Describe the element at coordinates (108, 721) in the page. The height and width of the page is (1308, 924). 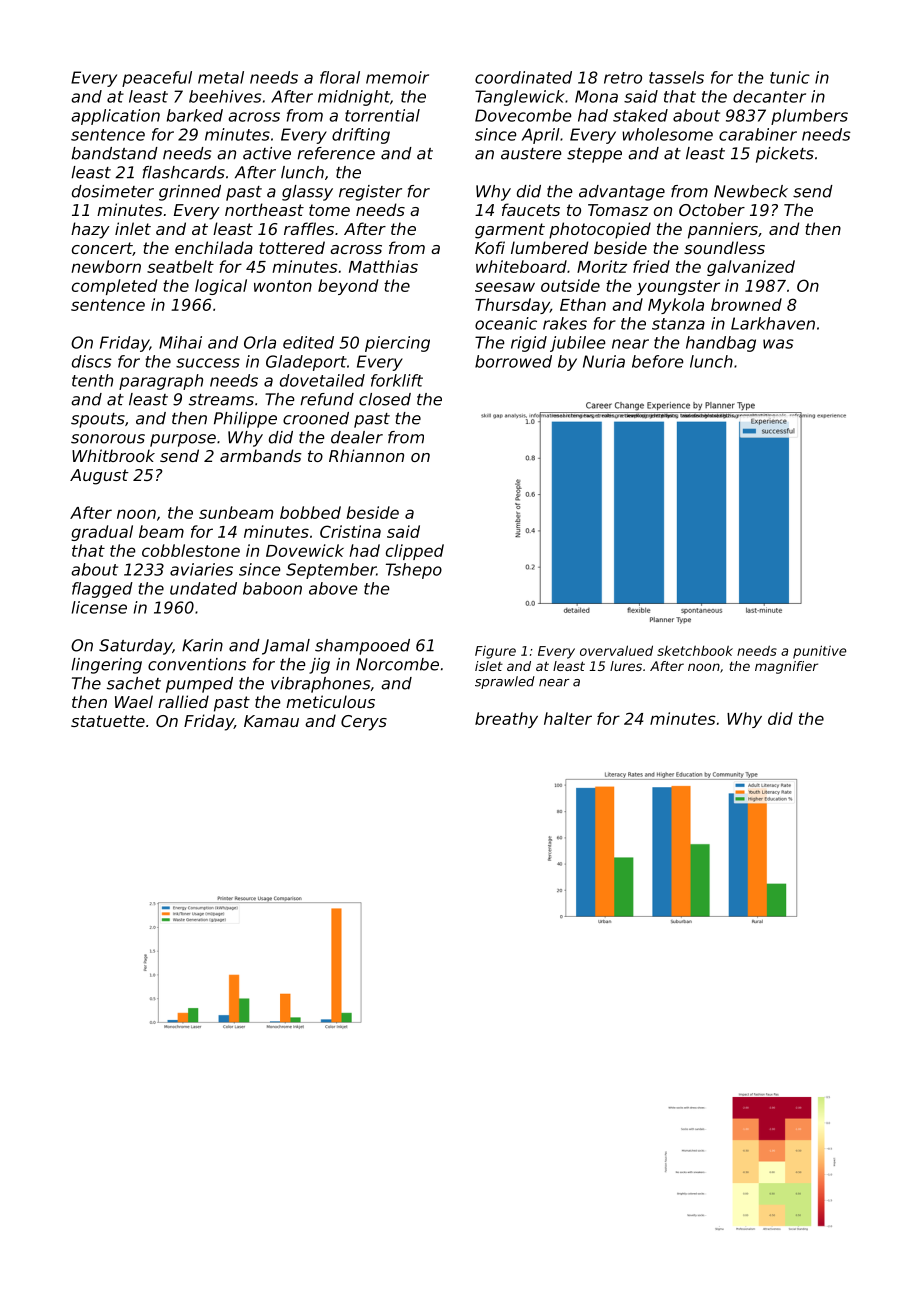
I see `statuette` at that location.
